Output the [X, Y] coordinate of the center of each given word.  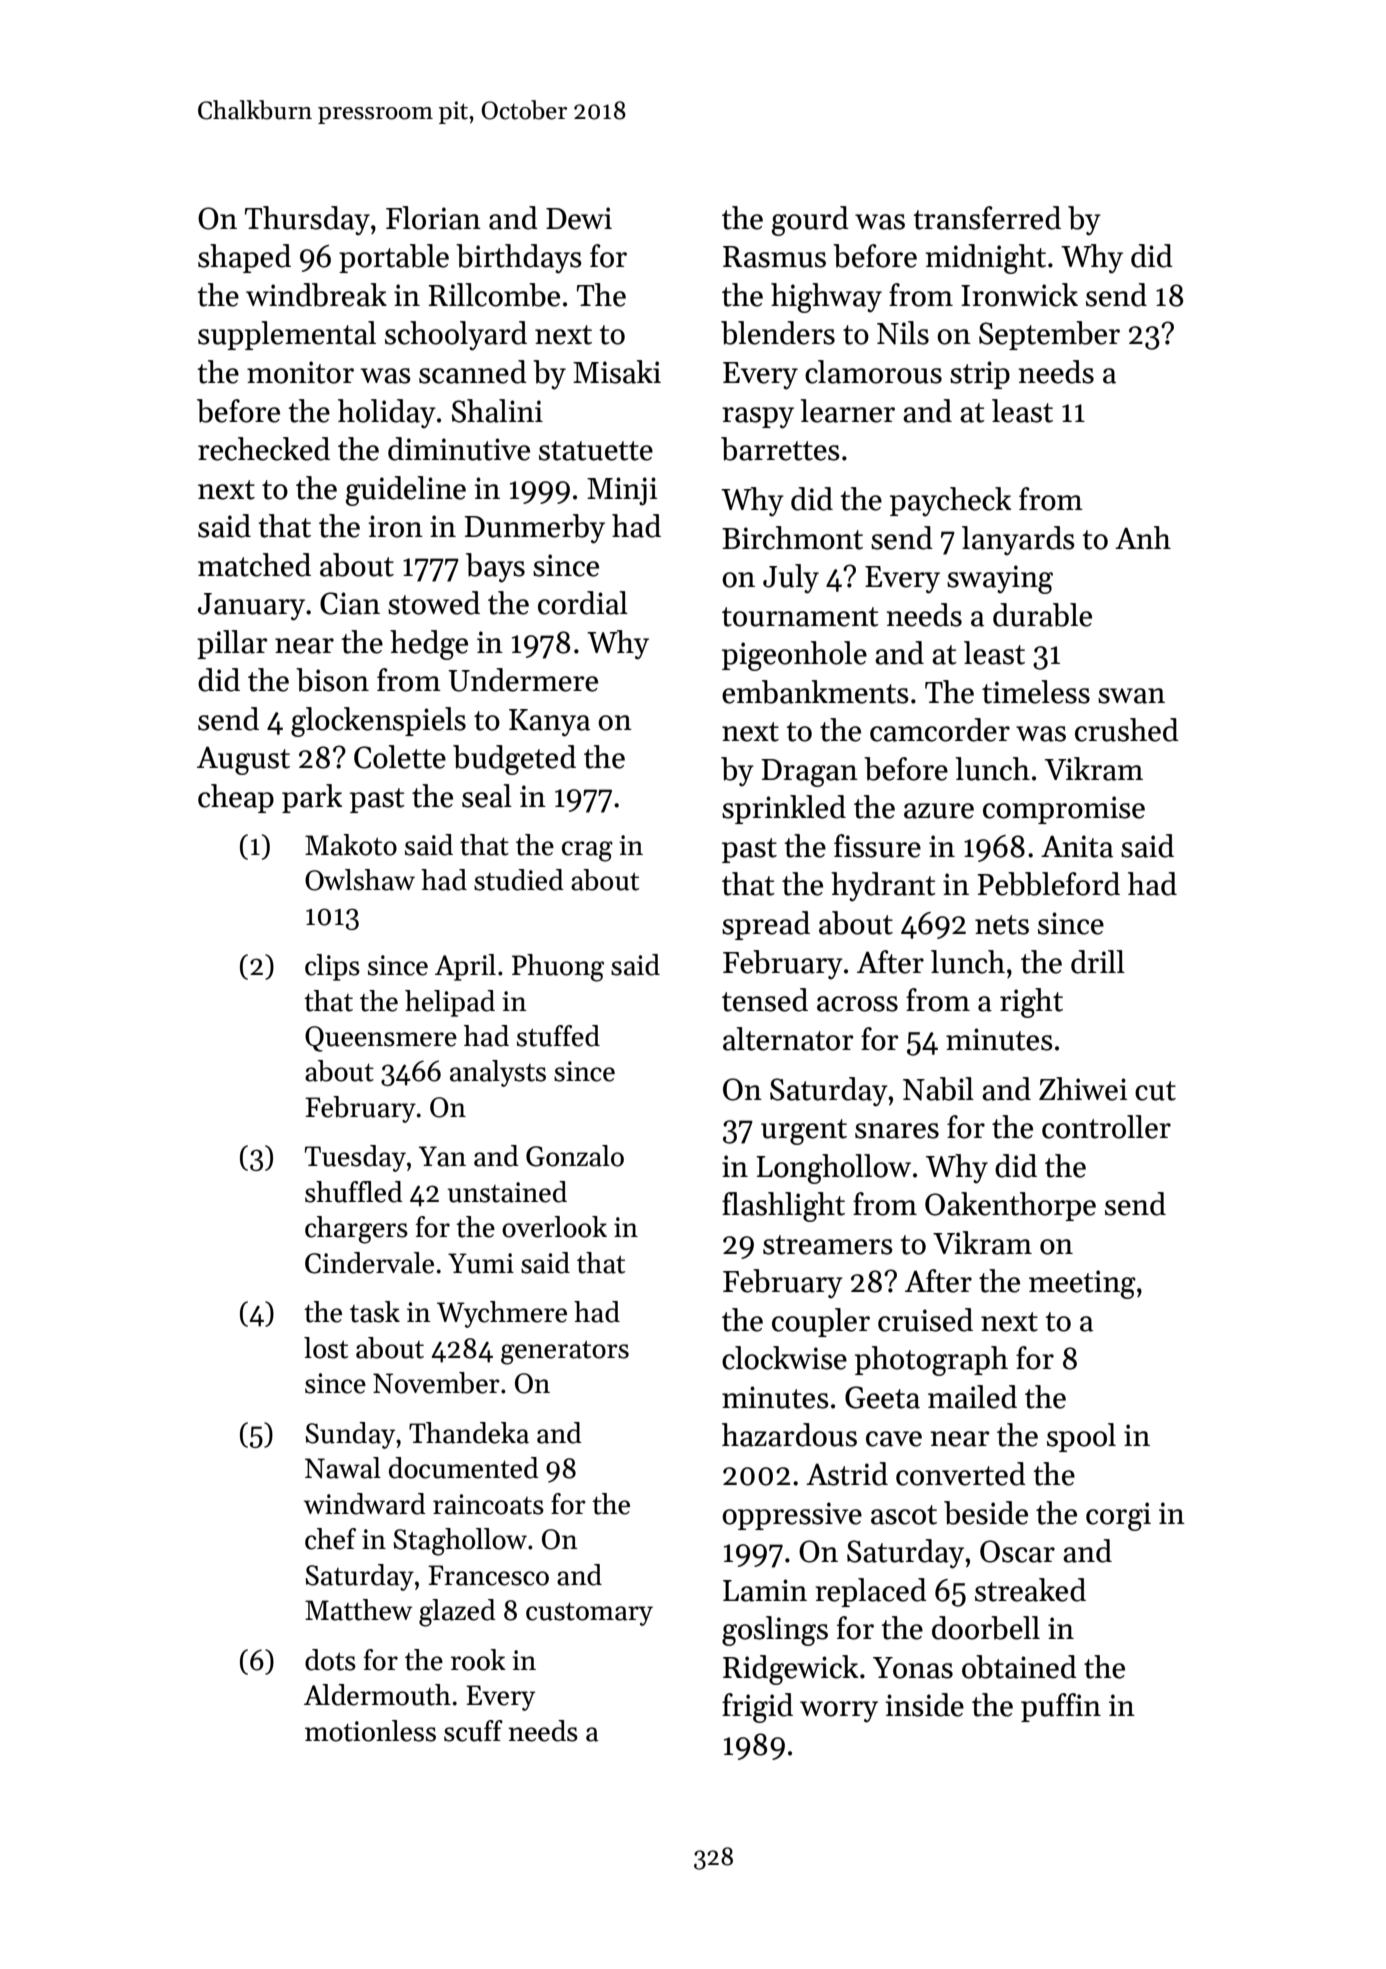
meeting [1082, 1284]
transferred [987, 218]
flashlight [783, 1207]
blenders [778, 333]
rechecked [264, 449]
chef [330, 1539]
